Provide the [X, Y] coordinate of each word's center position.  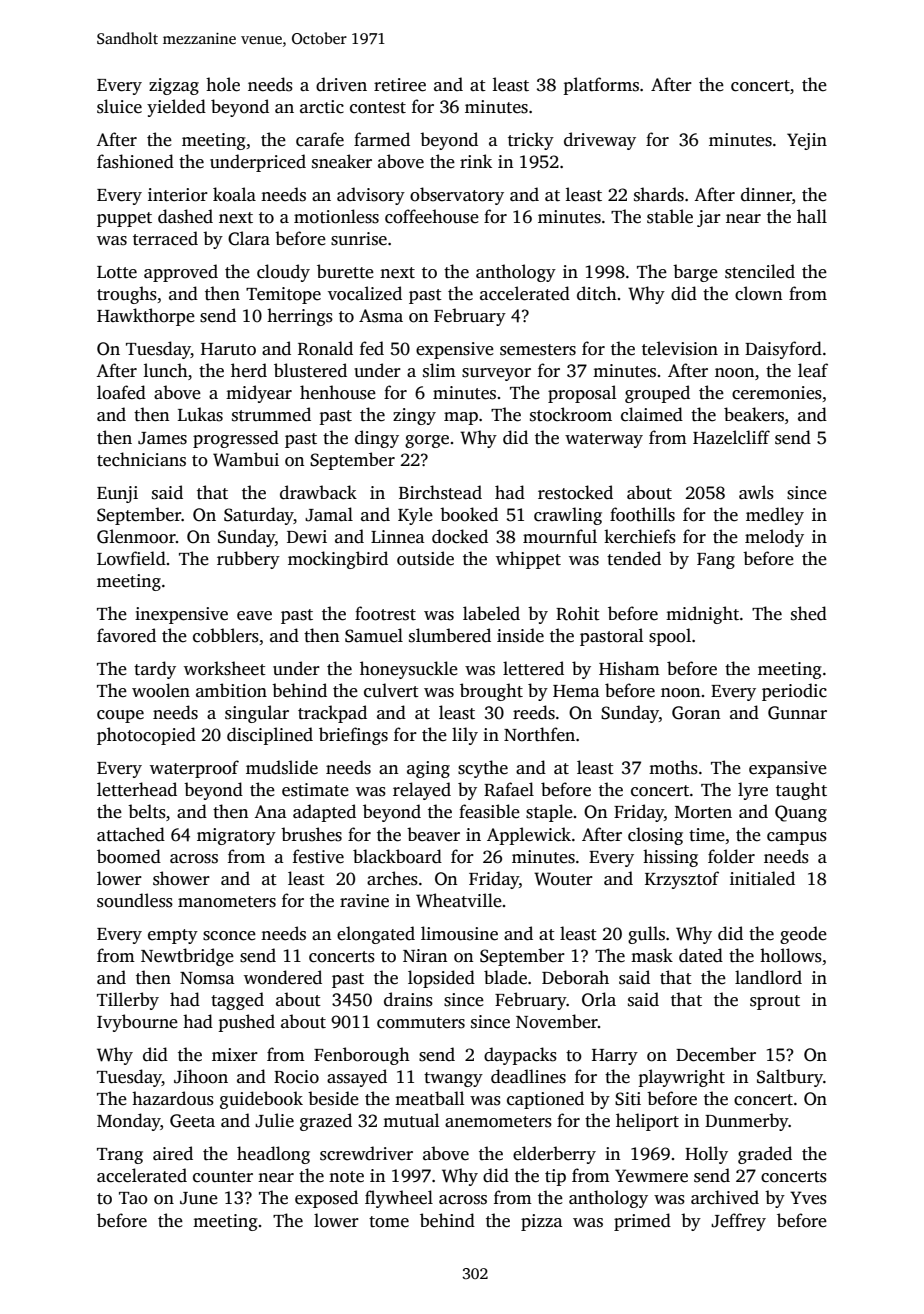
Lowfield [131, 558]
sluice [119, 106]
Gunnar [797, 713]
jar [709, 218]
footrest [385, 613]
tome [389, 1222]
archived [725, 1197]
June [199, 1198]
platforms [601, 86]
